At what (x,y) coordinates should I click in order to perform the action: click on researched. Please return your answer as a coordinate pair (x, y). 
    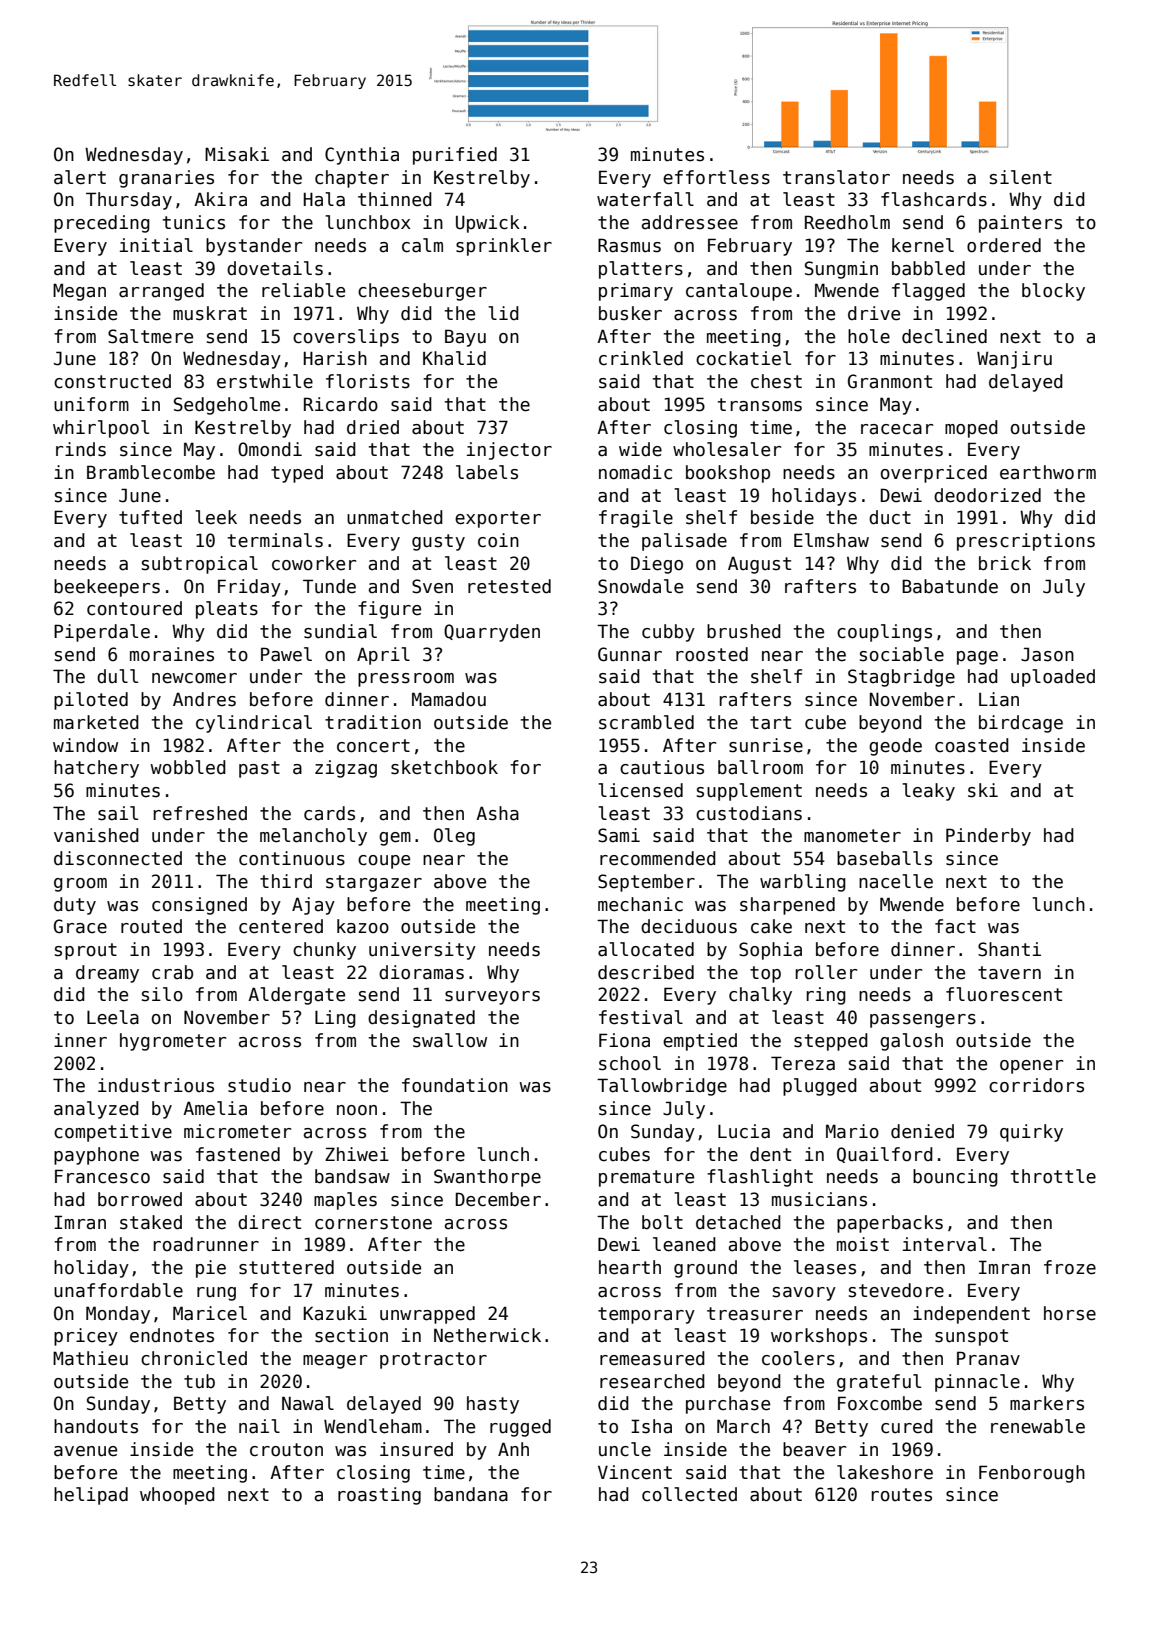
    Looking at the image, I should click on (652, 1381).
